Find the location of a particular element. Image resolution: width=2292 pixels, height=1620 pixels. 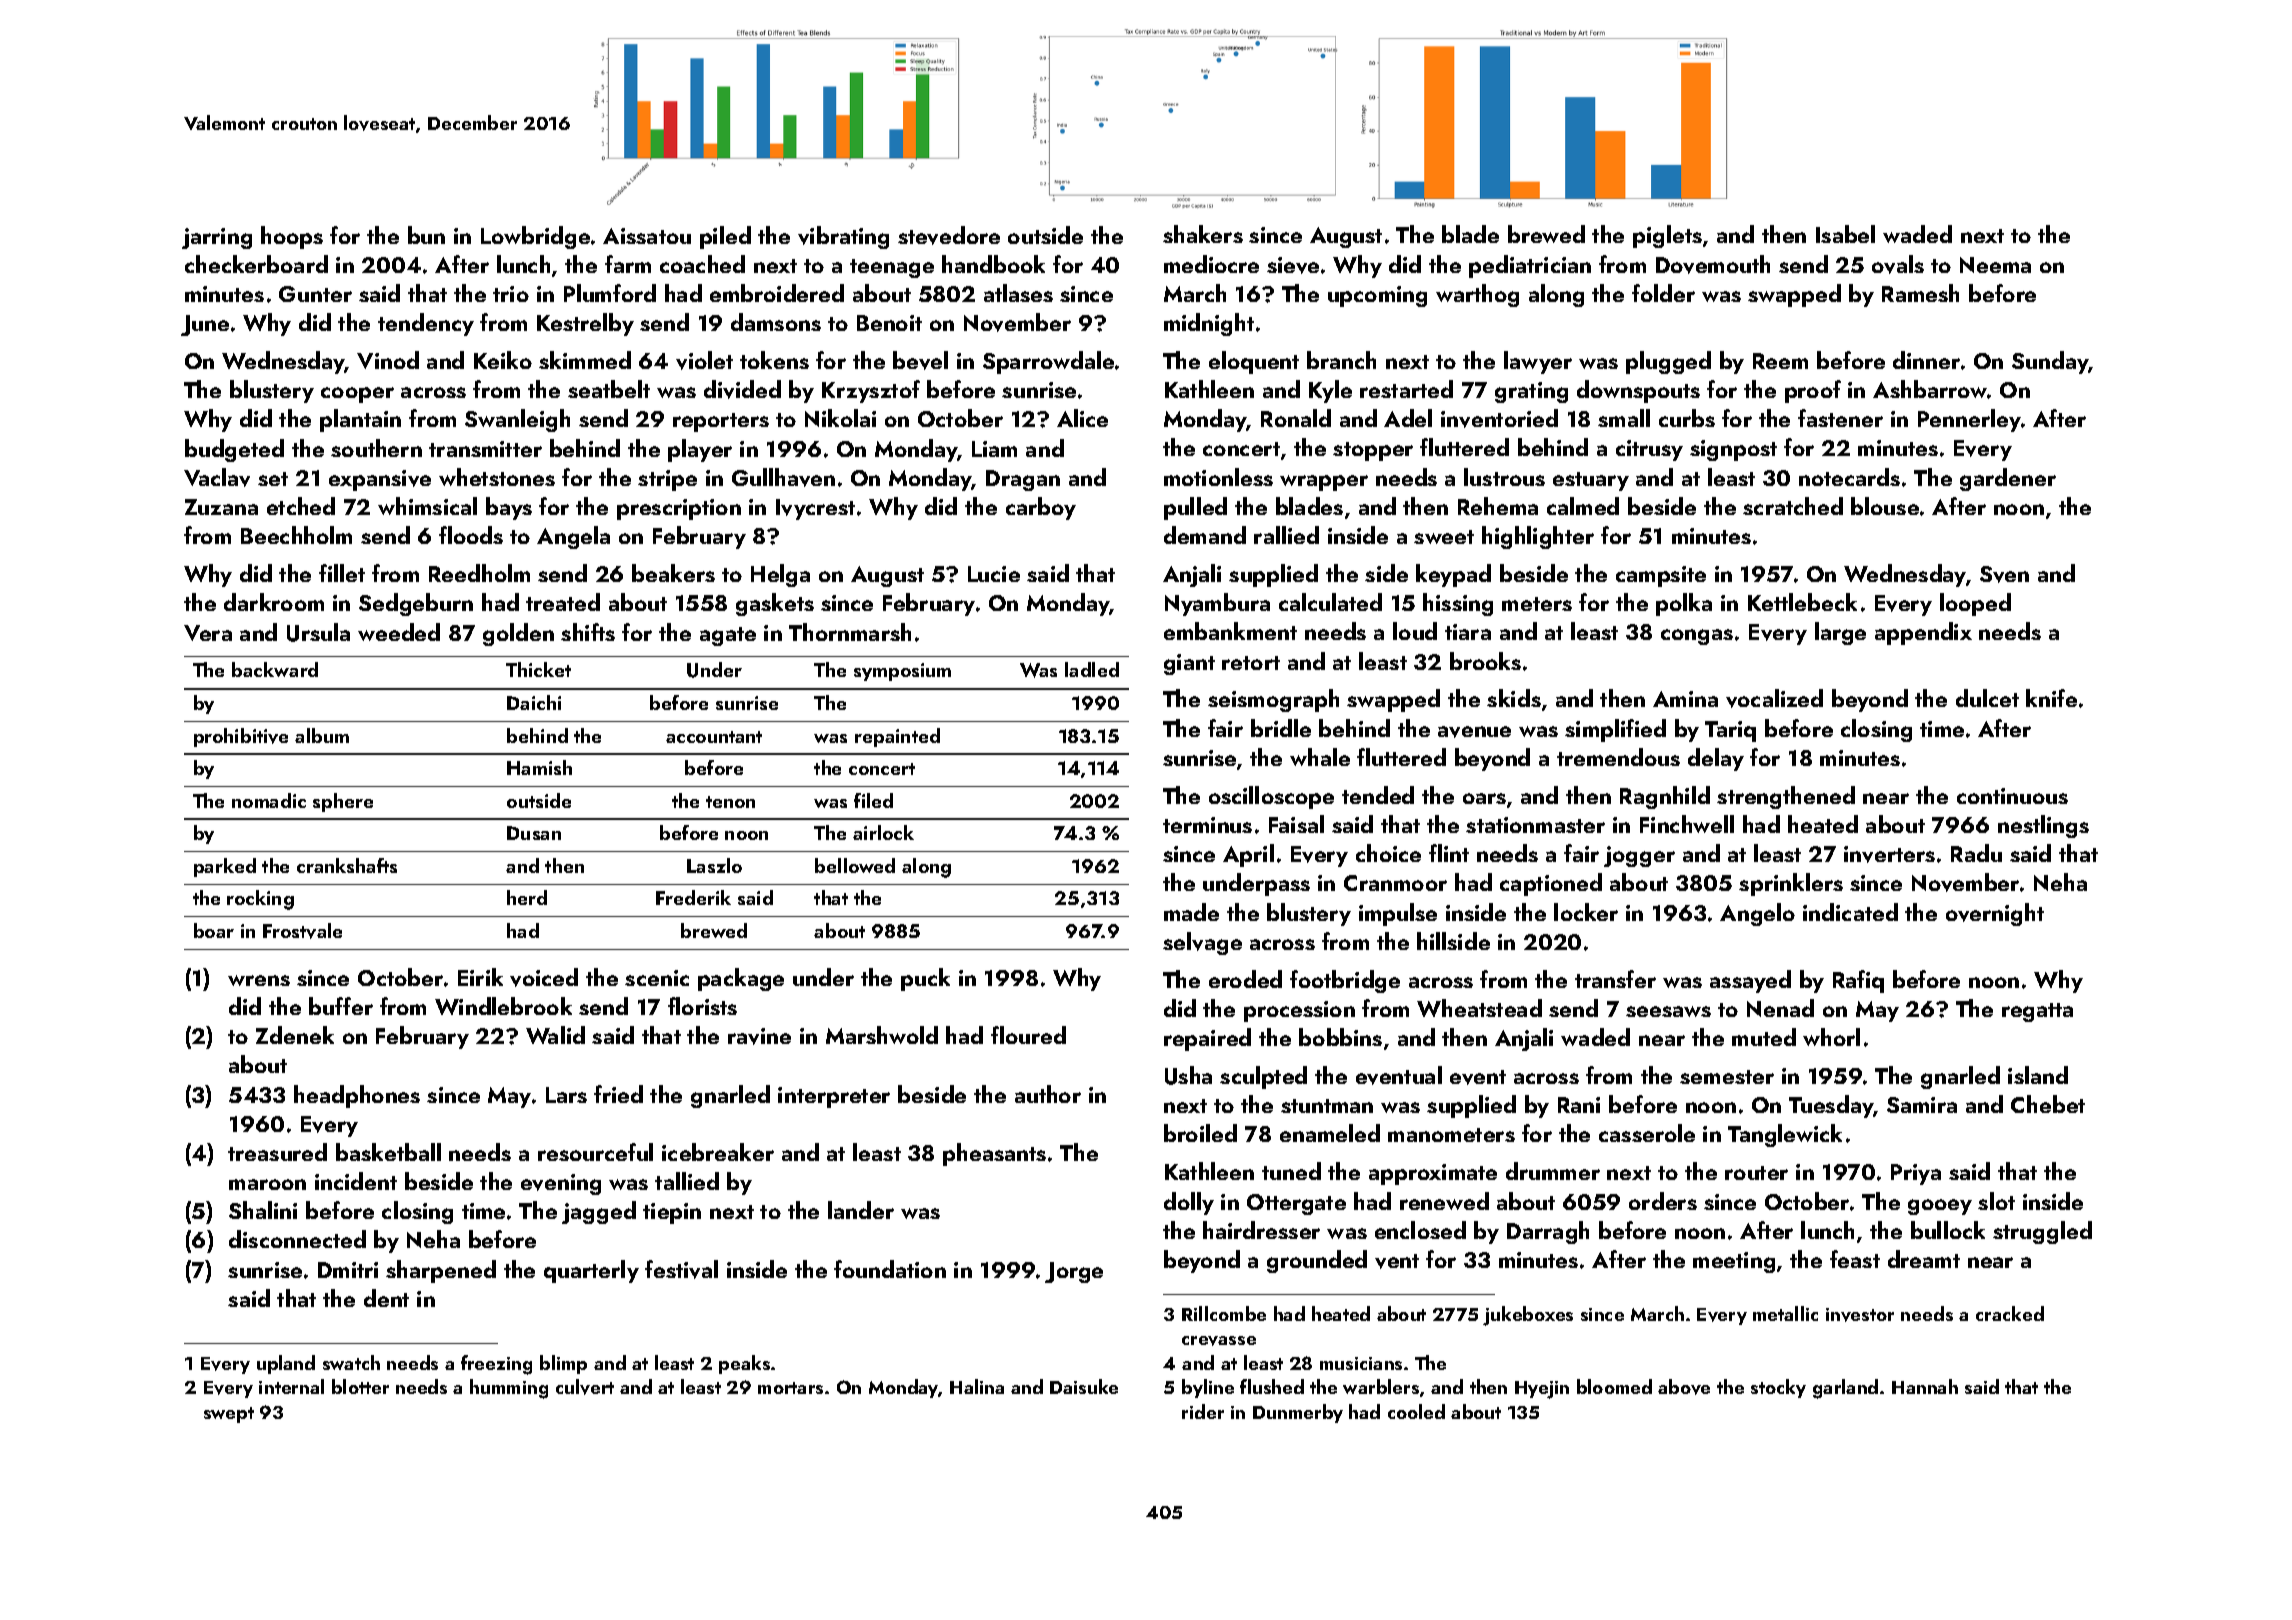

feast is located at coordinates (1855, 1259).
